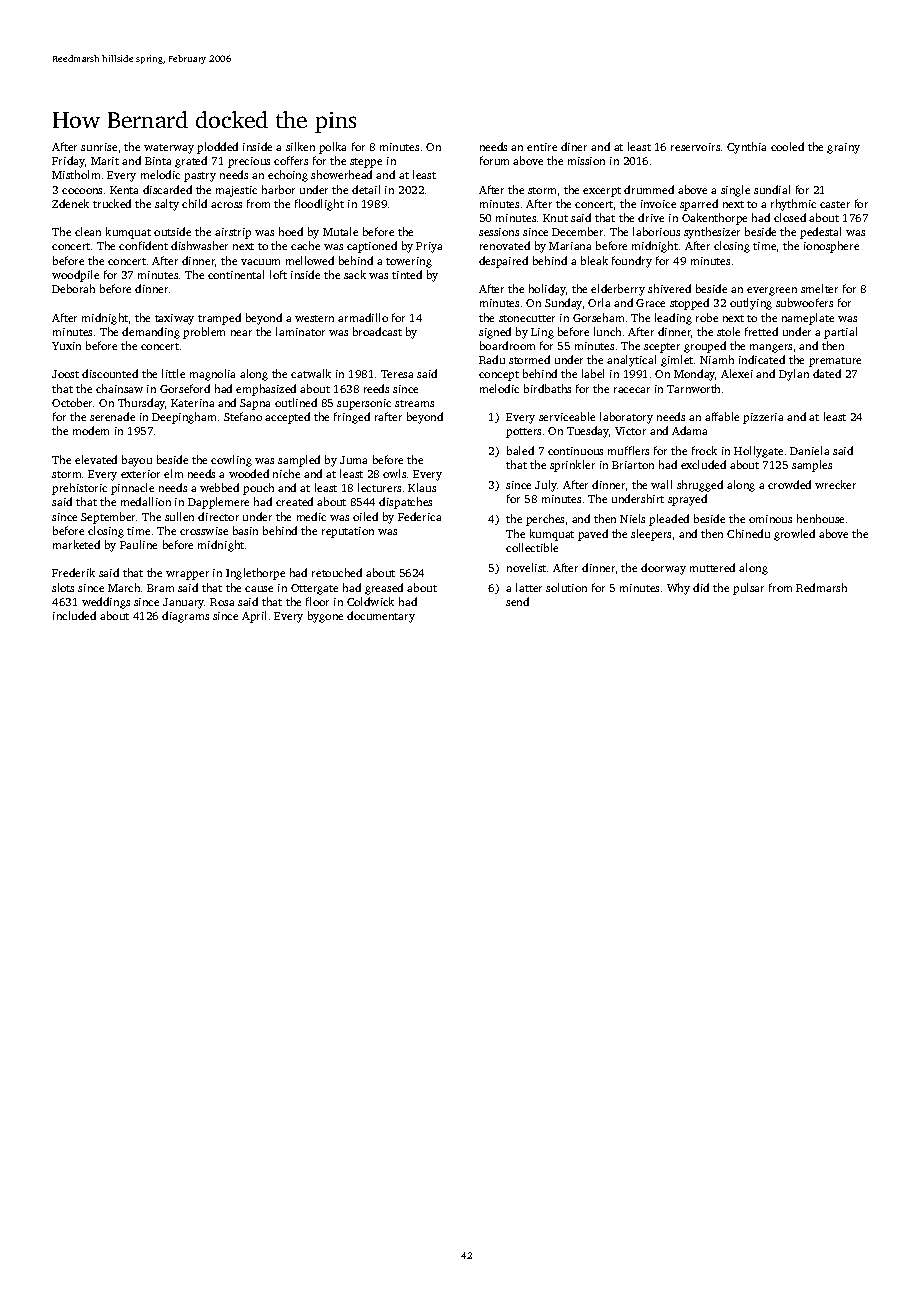  Describe the element at coordinates (771, 348) in the screenshot. I see `mangers` at that location.
